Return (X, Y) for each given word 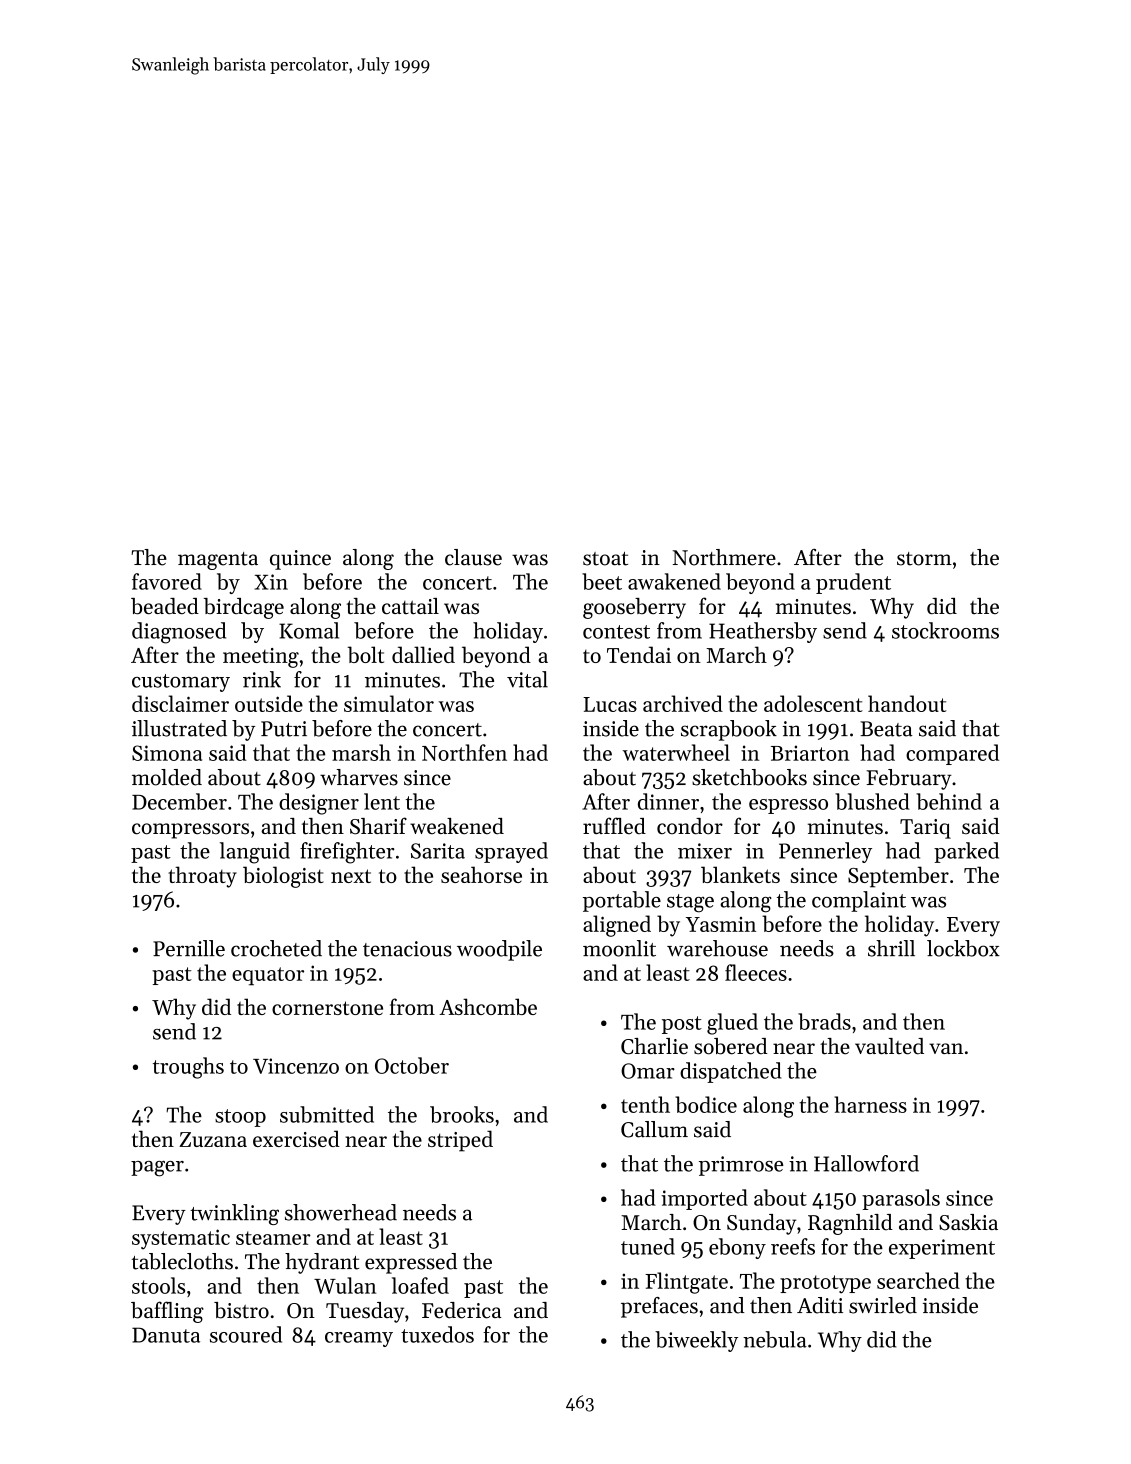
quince (300, 560)
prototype (825, 1284)
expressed (411, 1263)
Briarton (810, 753)
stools (158, 1285)
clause (473, 557)
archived (683, 703)
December (179, 801)
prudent (853, 583)
